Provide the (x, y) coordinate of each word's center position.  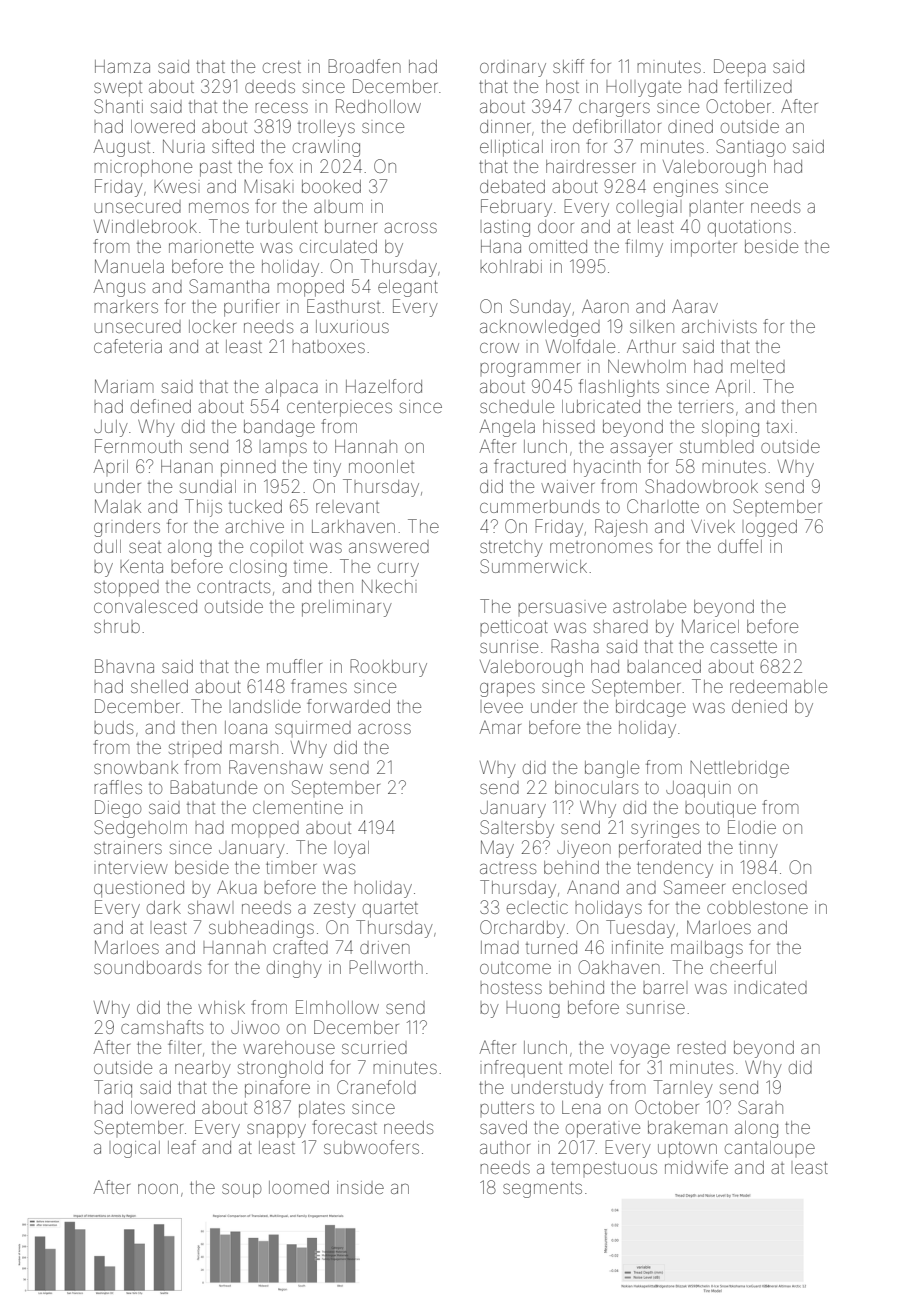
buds (113, 727)
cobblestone (757, 907)
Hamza (122, 66)
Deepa (740, 68)
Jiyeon (584, 849)
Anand (593, 887)
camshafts (162, 1027)
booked (331, 186)
